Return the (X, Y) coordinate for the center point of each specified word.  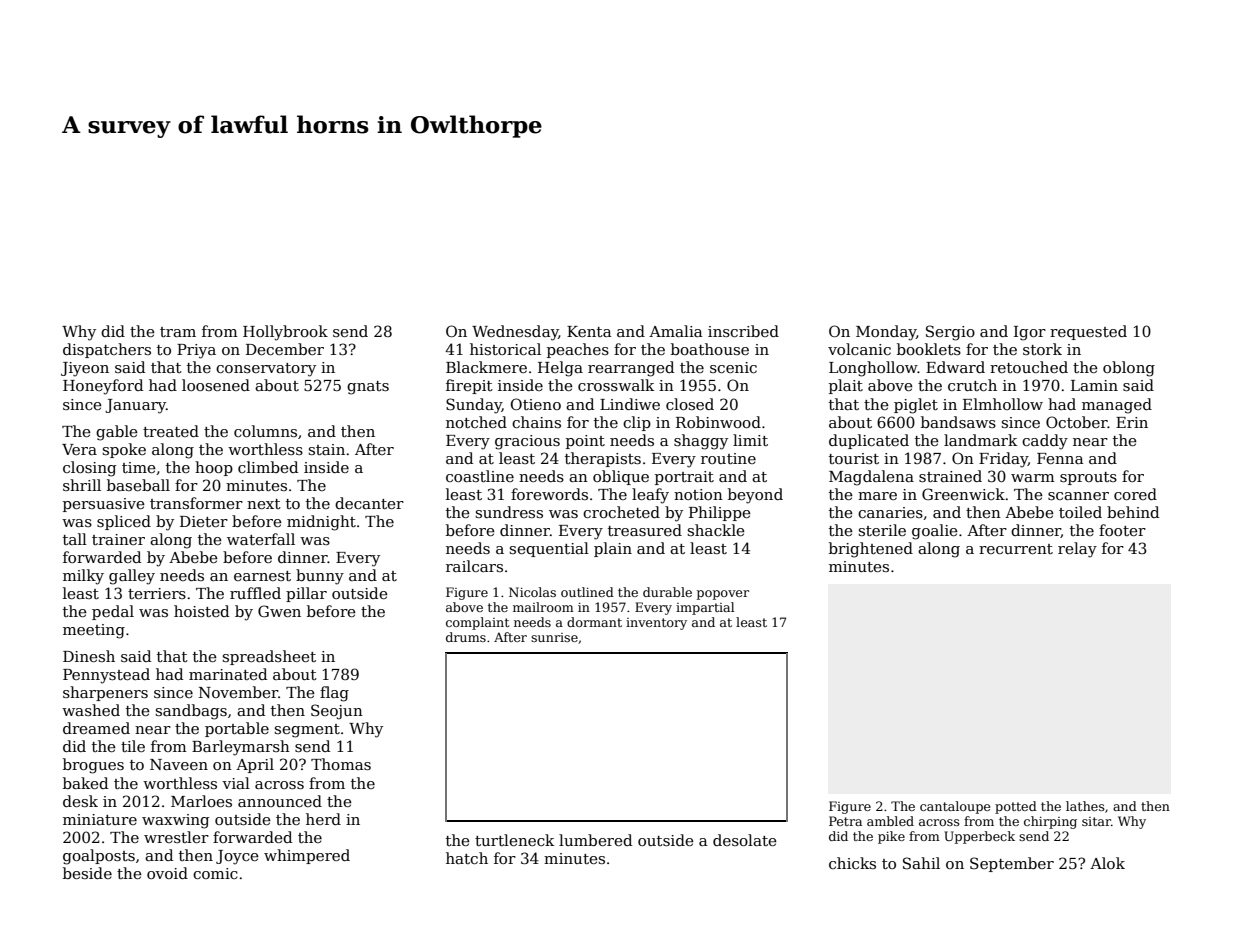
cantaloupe (955, 807)
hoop (214, 468)
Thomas (341, 764)
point (585, 442)
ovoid (167, 873)
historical (505, 349)
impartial (705, 608)
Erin (1132, 422)
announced (280, 801)
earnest (262, 576)
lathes (1085, 806)
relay (1077, 550)
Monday (886, 333)
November (238, 692)
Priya (196, 351)
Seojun (337, 712)
